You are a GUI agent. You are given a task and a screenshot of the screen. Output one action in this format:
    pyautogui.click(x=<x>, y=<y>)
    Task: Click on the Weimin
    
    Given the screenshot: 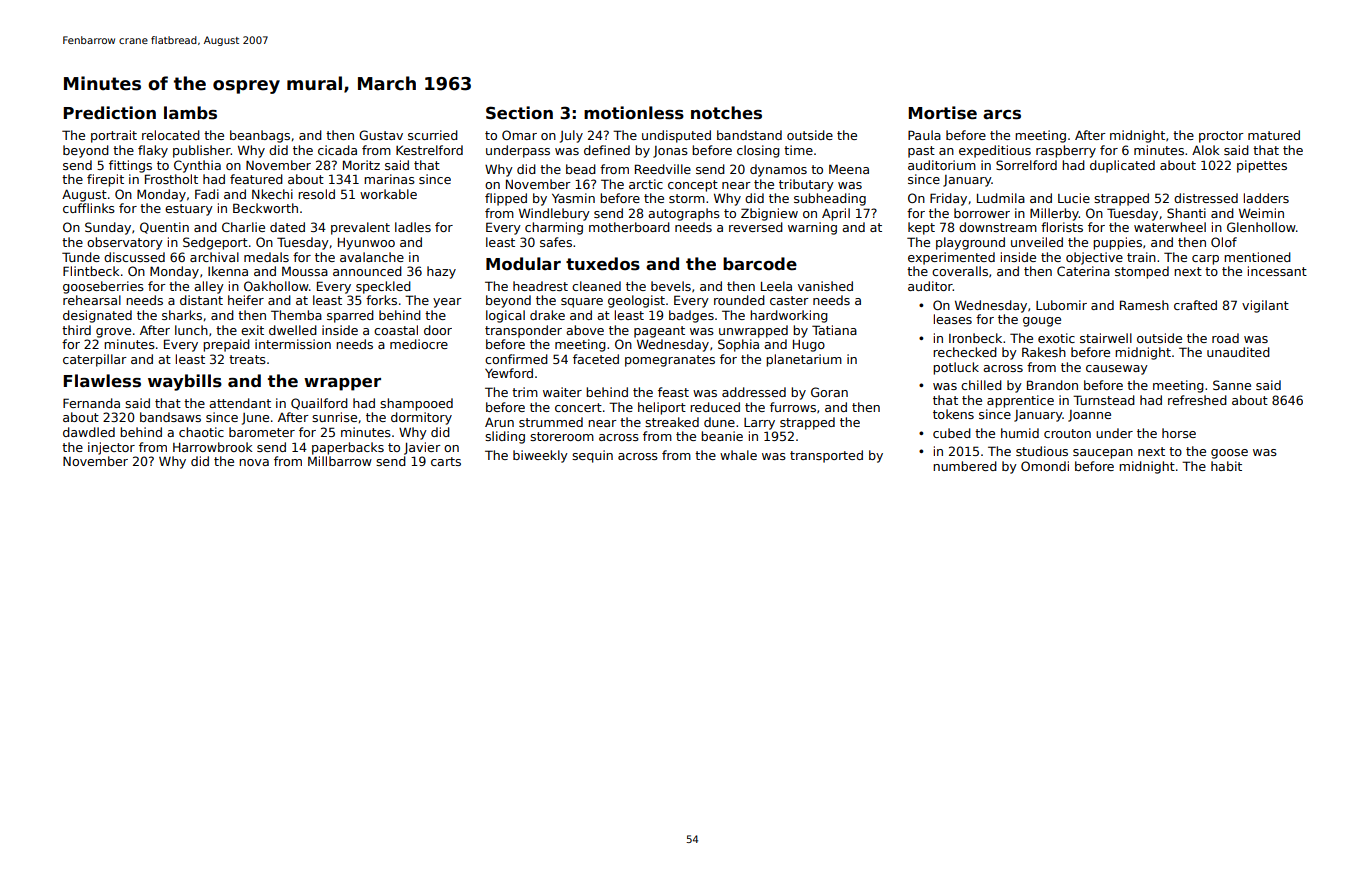 What is the action you would take?
    pyautogui.click(x=1261, y=213)
